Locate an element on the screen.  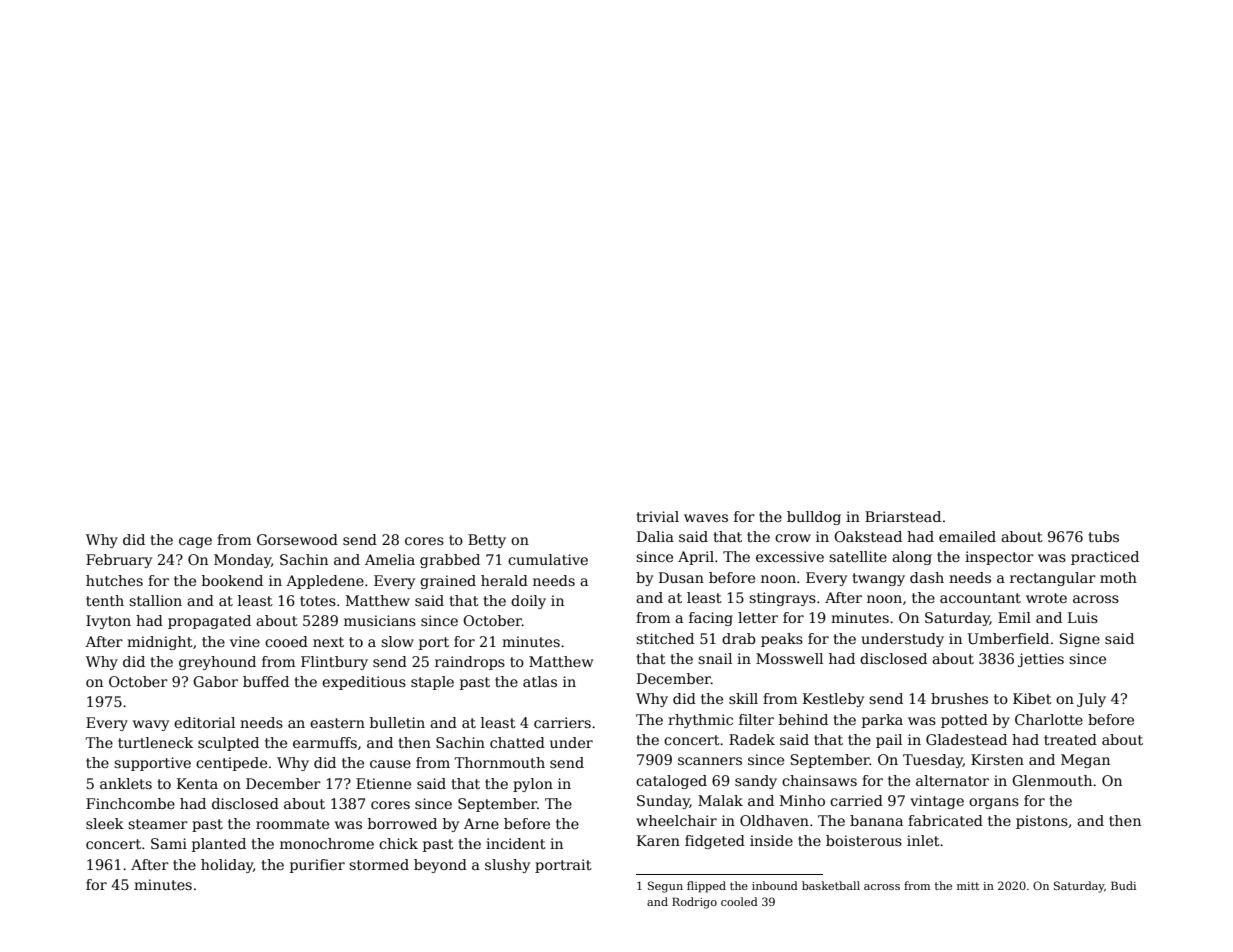
jetties is located at coordinates (1041, 660).
